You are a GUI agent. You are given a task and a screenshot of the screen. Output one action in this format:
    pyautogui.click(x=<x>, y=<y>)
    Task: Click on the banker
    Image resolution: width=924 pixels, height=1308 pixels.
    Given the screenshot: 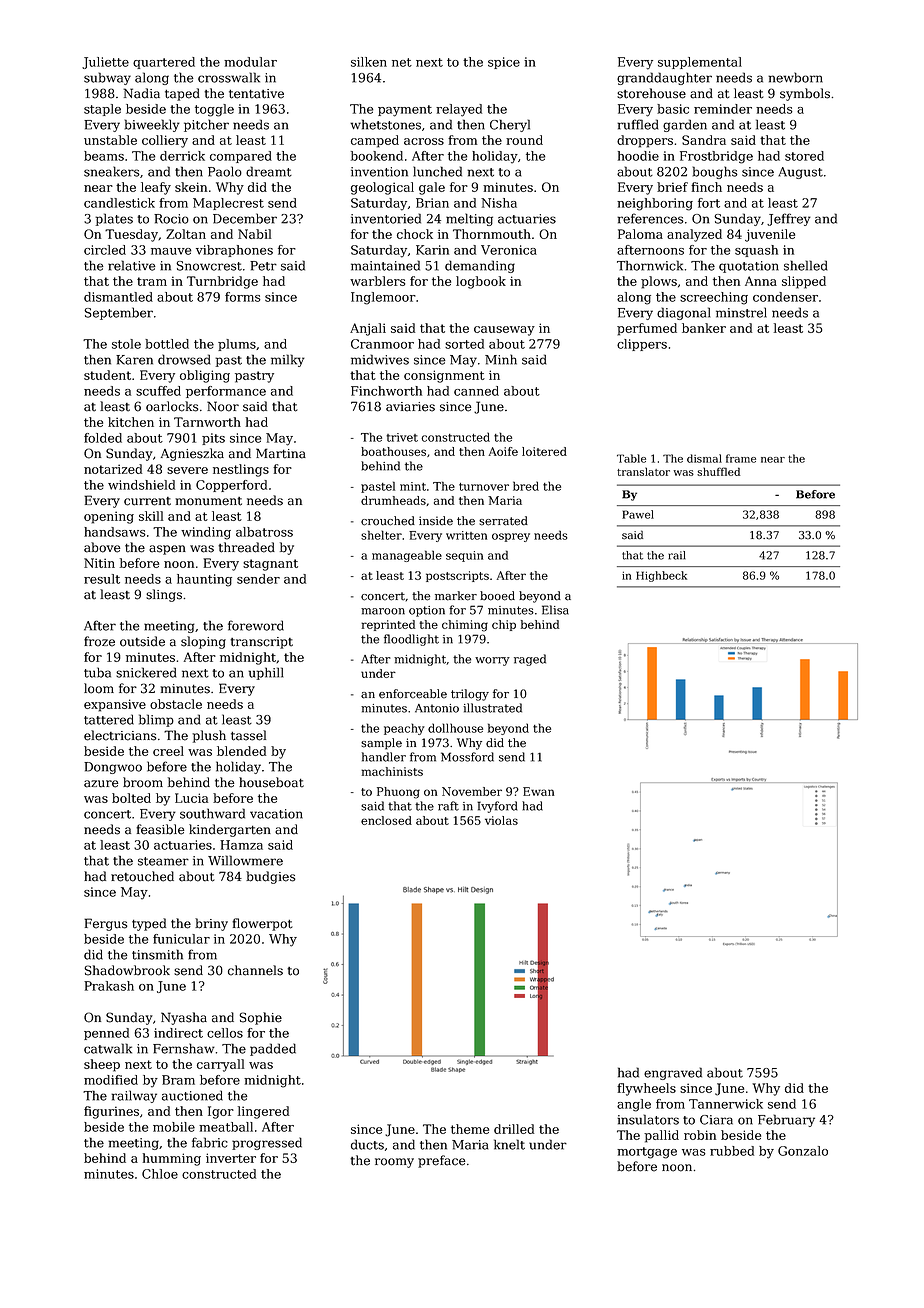 What is the action you would take?
    pyautogui.click(x=704, y=328)
